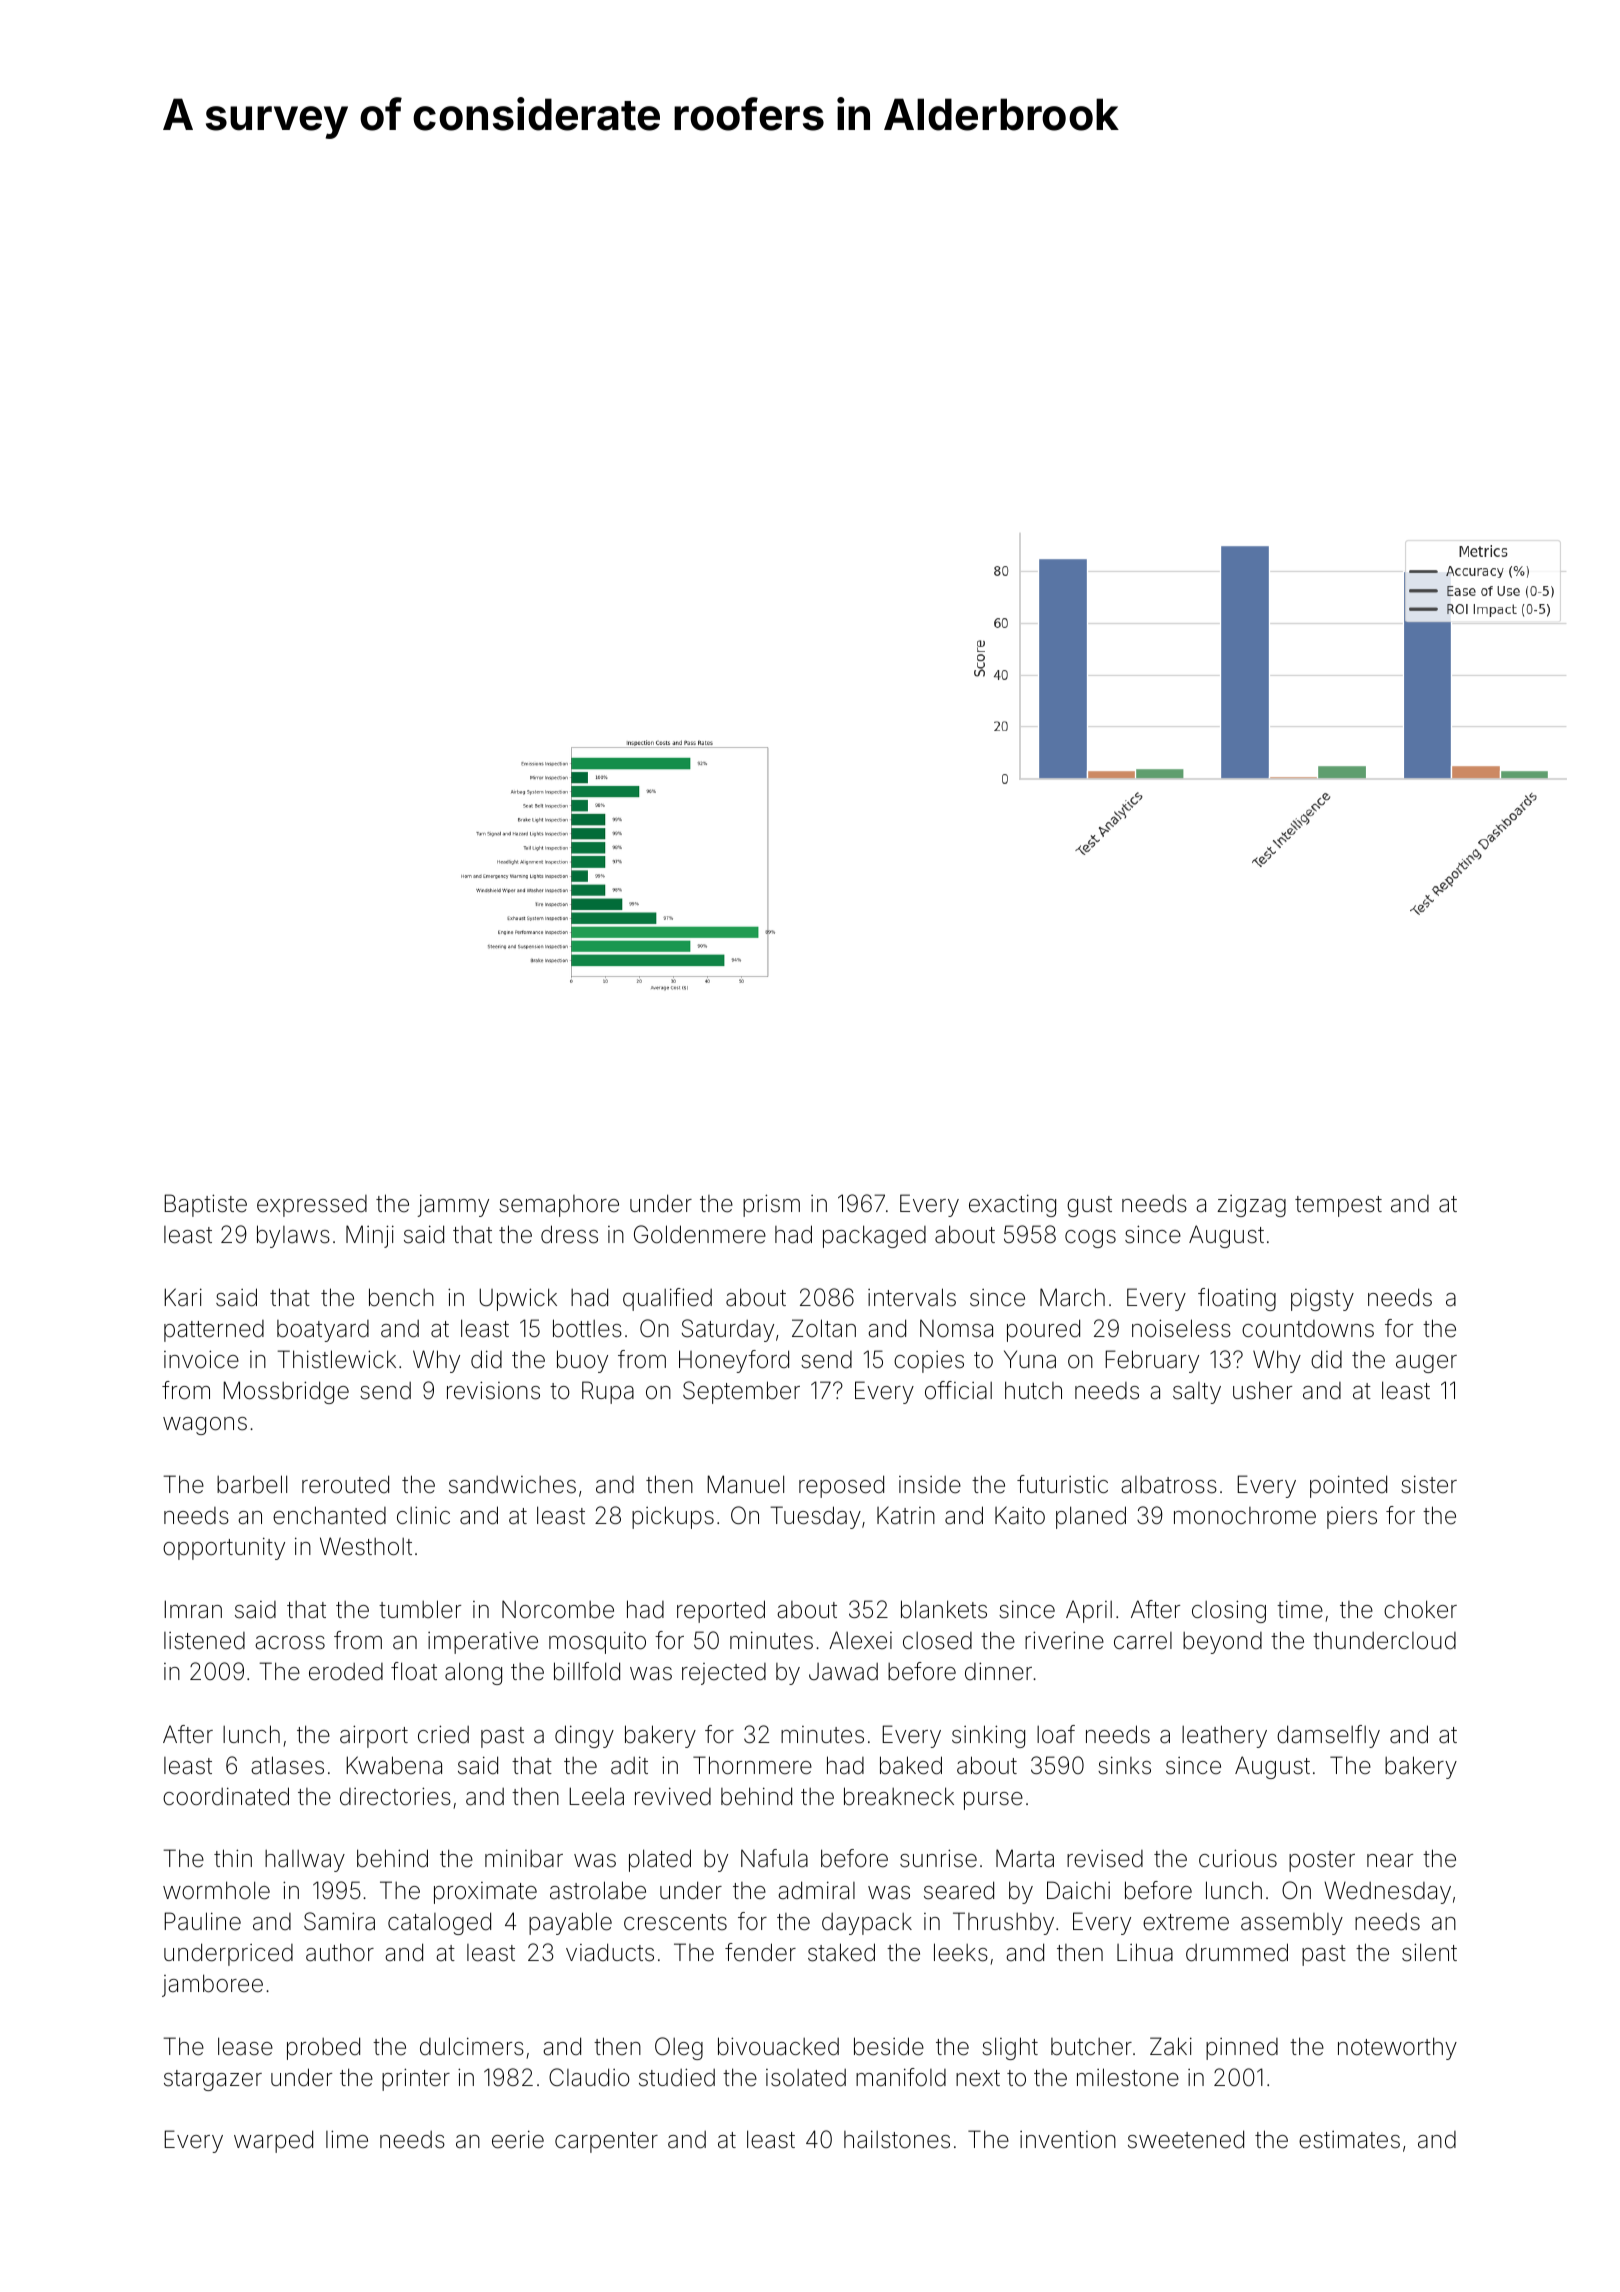  Describe the element at coordinates (745, 1484) in the image. I see `Manuel` at that location.
